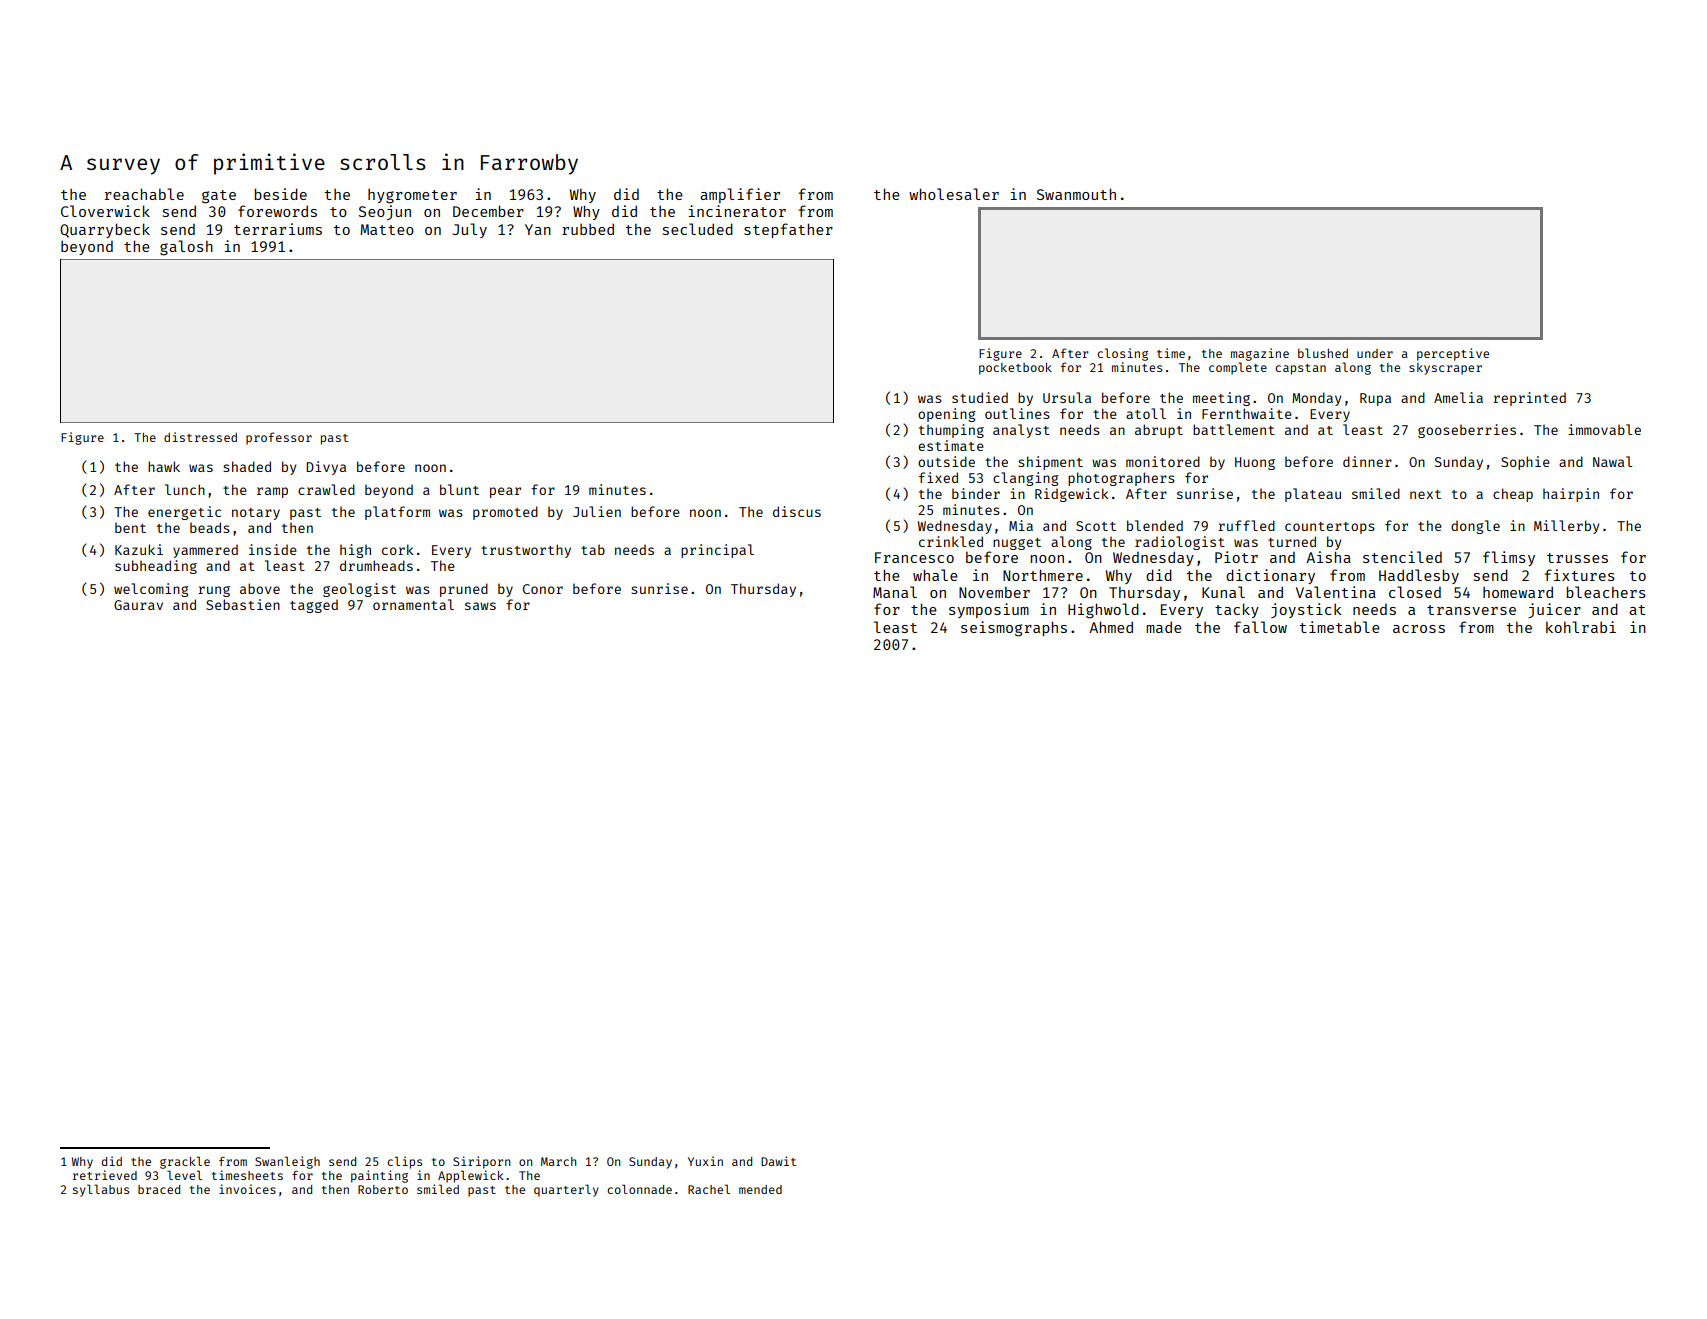 The width and height of the screenshot is (1707, 1319). Describe the element at coordinates (778, 1161) in the screenshot. I see `Dawit` at that location.
